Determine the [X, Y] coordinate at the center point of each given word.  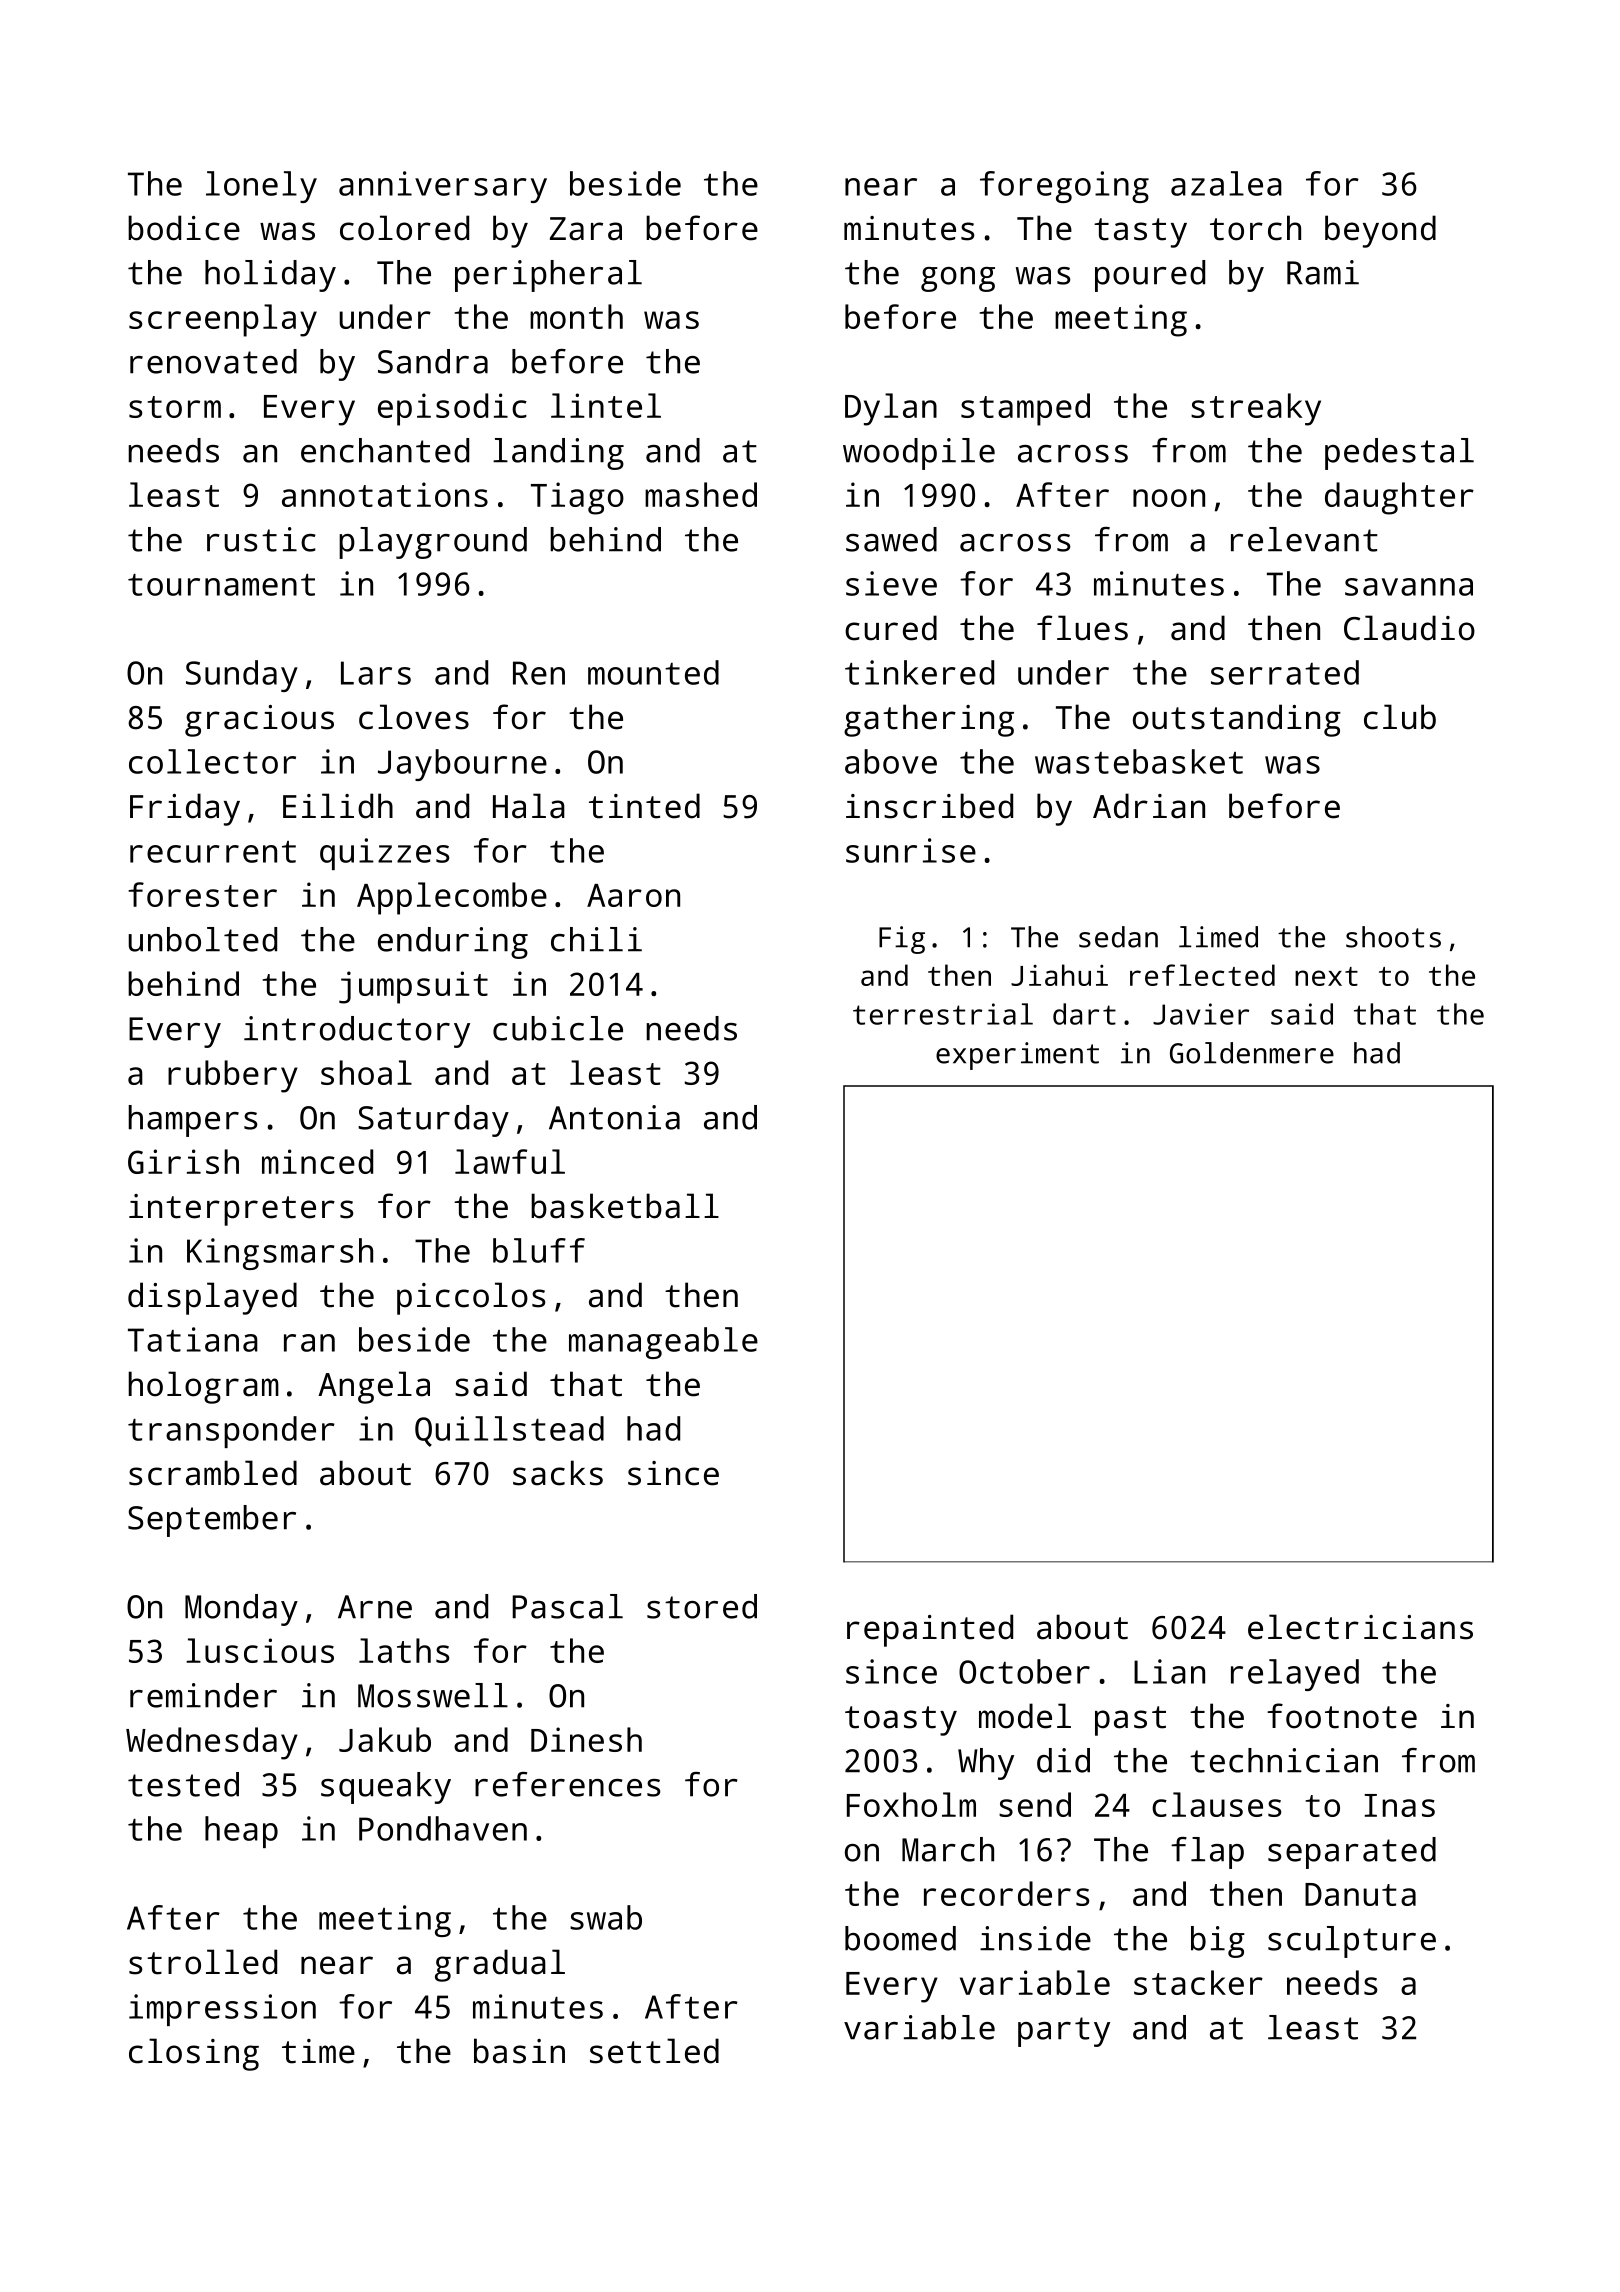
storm [175, 407]
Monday [241, 1610]
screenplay [223, 320]
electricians [1360, 1627]
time [318, 2051]
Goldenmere [1252, 1053]
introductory [357, 1032]
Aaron [633, 895]
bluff [539, 1250]
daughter [1399, 498]
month [576, 316]
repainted [930, 1630]
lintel [606, 405]
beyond [1380, 231]
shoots [1393, 937]
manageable [663, 1343]
